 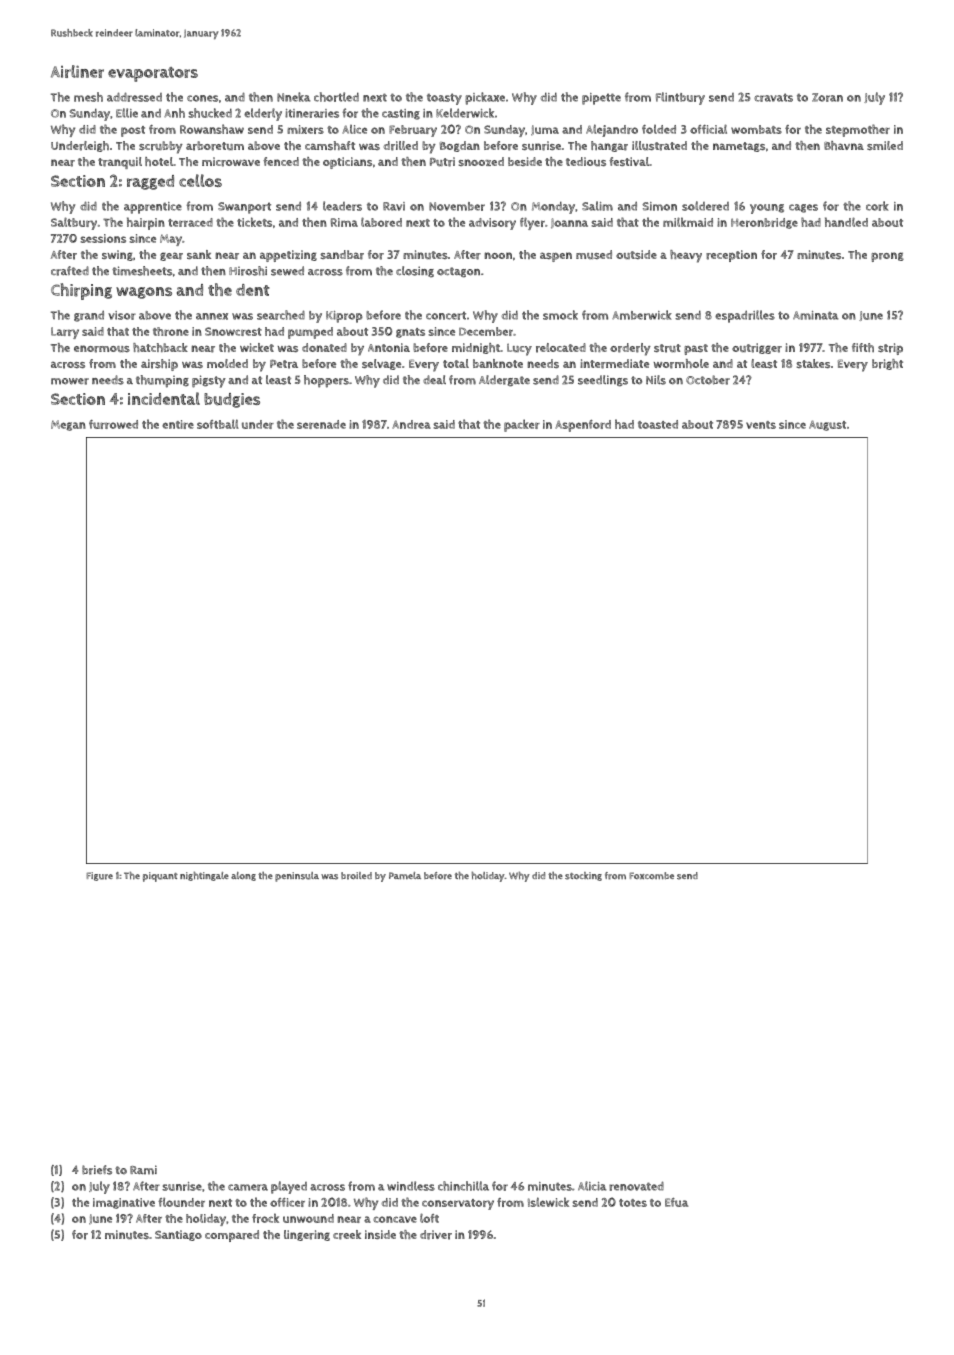 What do you see at coordinates (583, 876) in the image?
I see `stocking` at bounding box center [583, 876].
